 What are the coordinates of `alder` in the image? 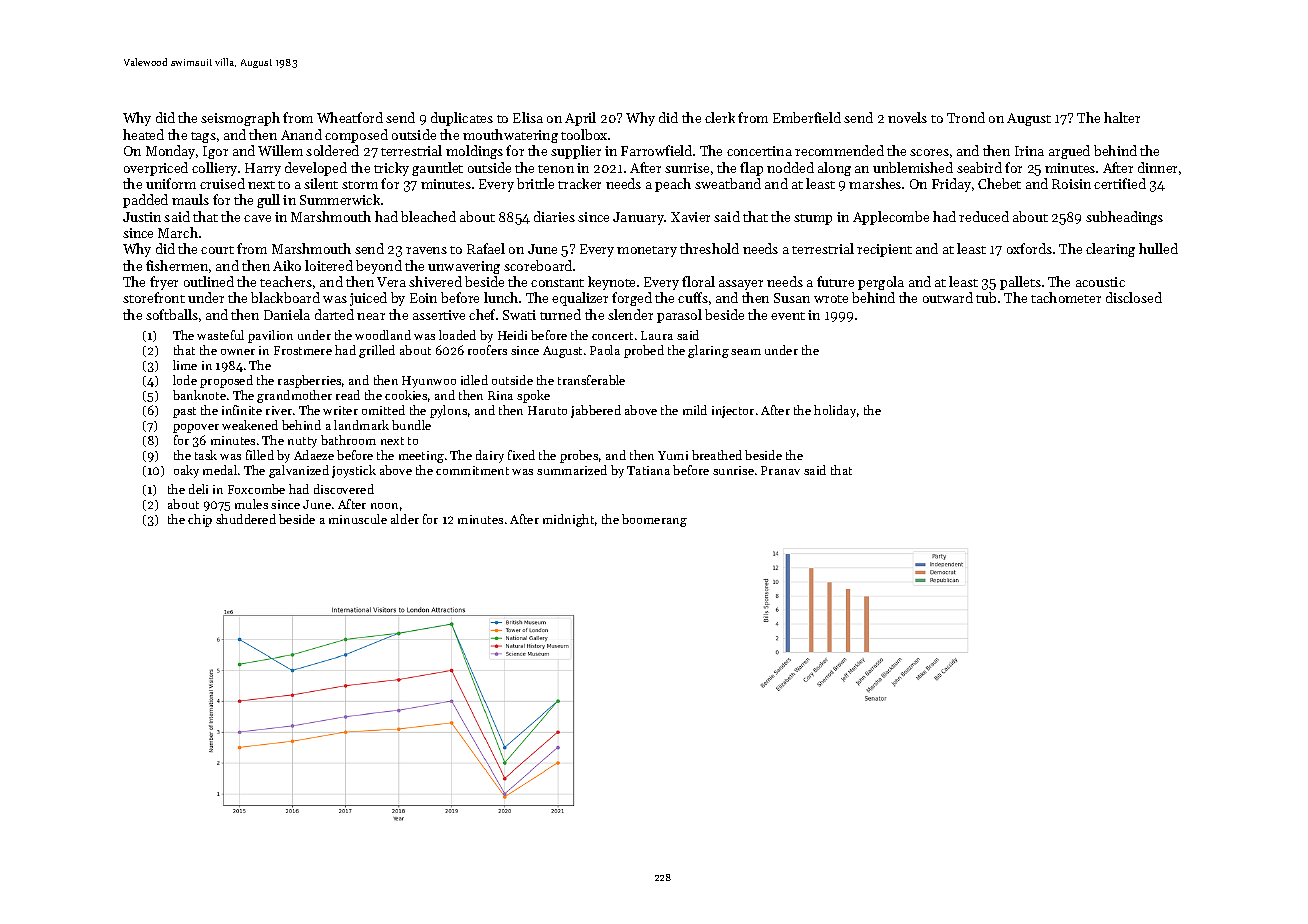 It's located at (405, 519).
